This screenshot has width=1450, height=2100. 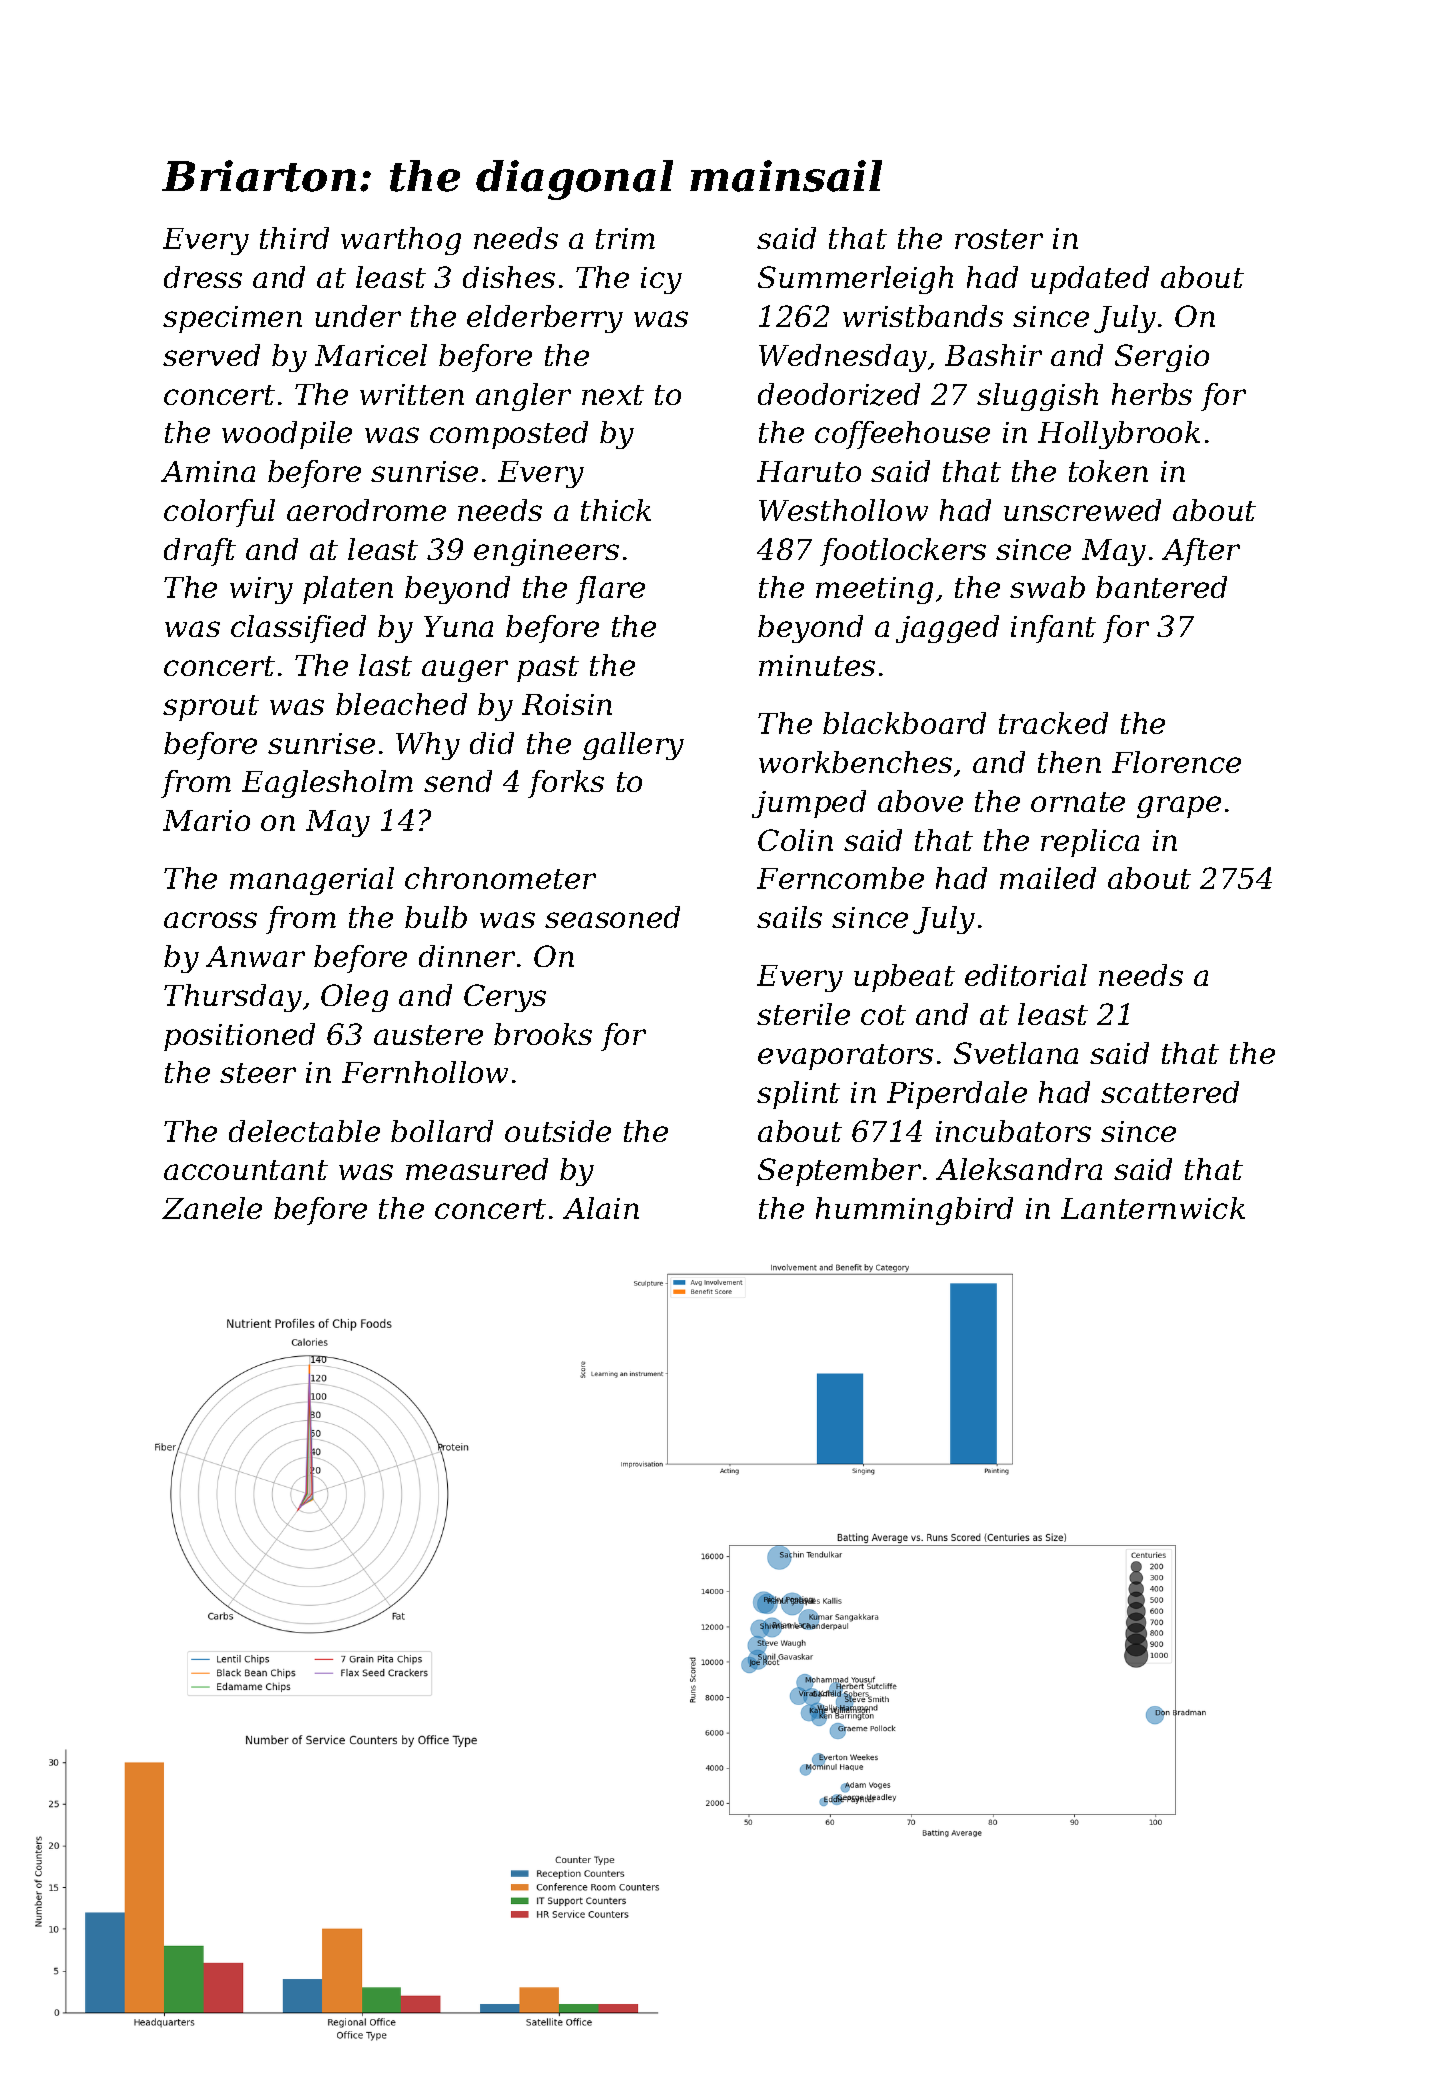 What do you see at coordinates (789, 917) in the screenshot?
I see `sails` at bounding box center [789, 917].
